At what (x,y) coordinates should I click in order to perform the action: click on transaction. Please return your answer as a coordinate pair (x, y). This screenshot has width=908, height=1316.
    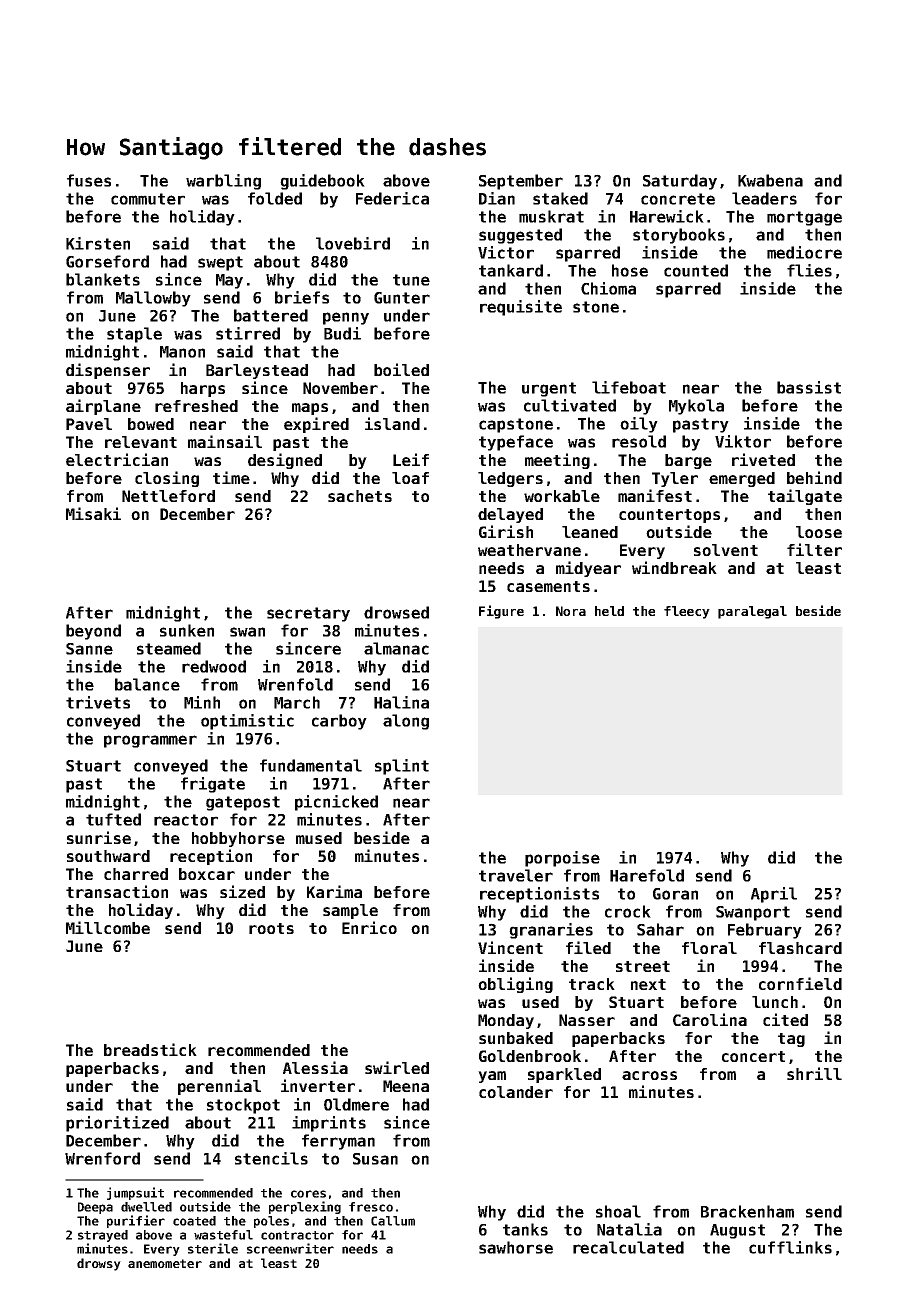
    Looking at the image, I should click on (117, 891).
